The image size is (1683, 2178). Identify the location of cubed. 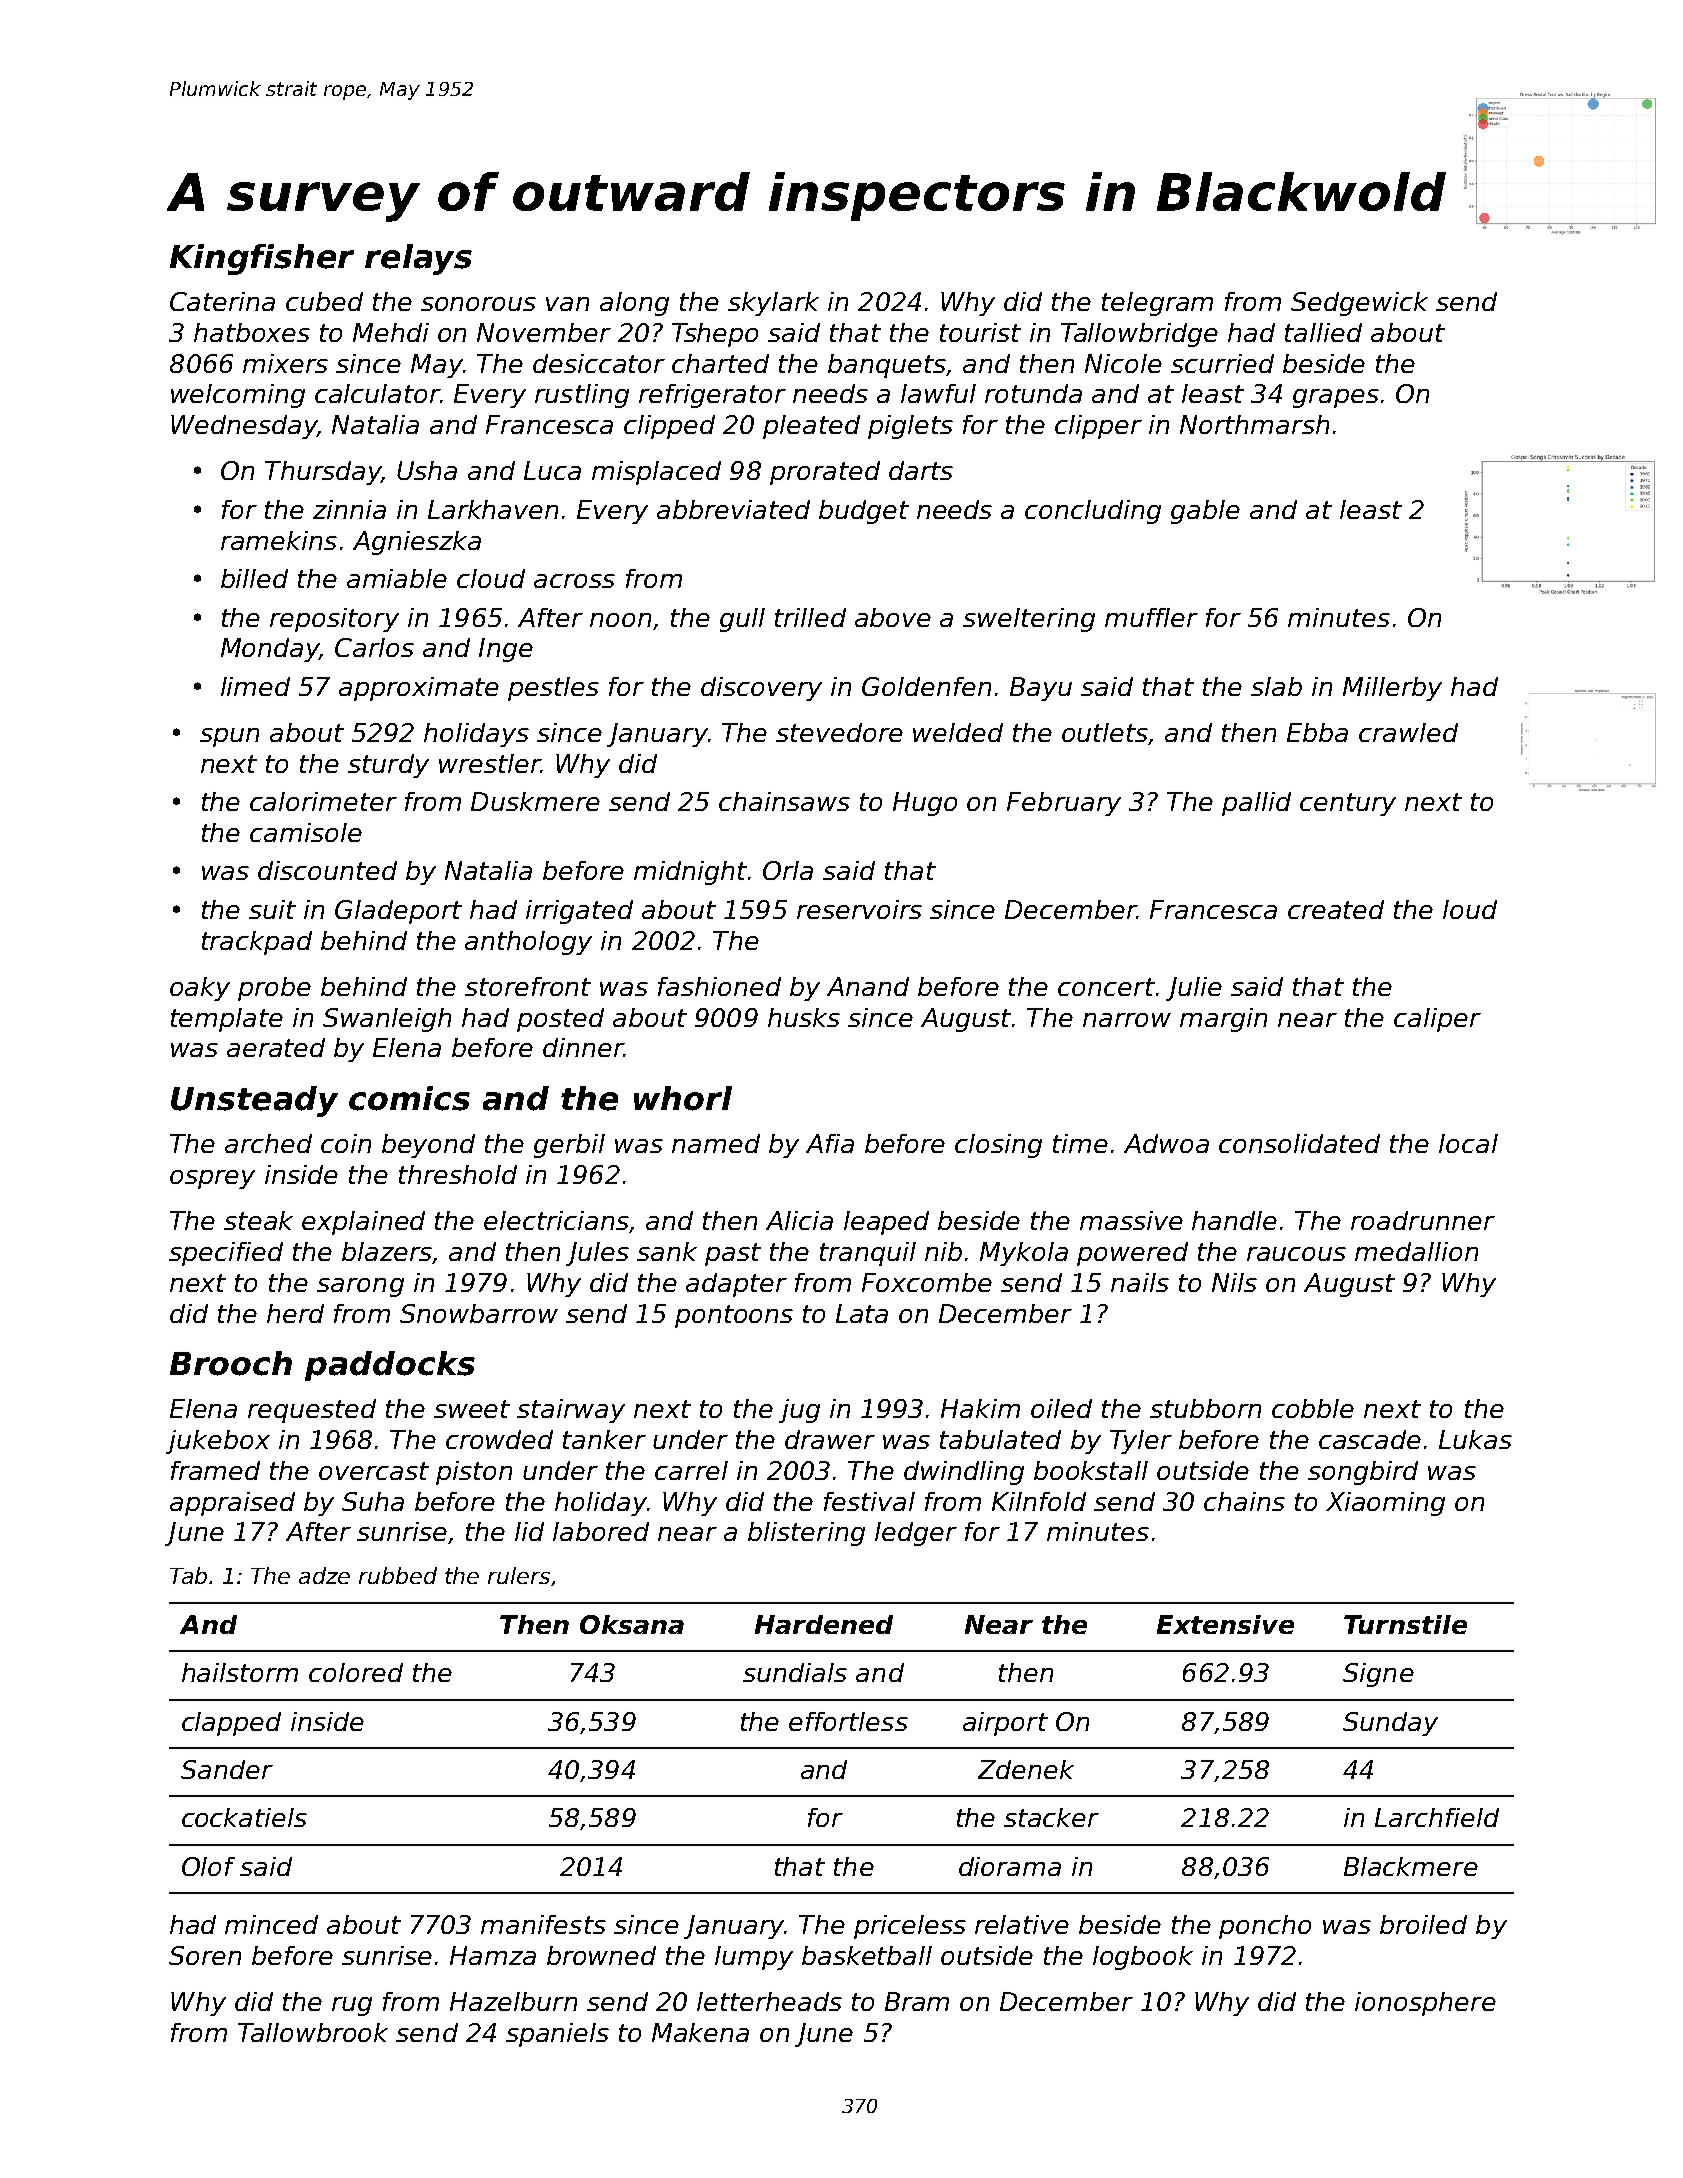
(324, 301).
